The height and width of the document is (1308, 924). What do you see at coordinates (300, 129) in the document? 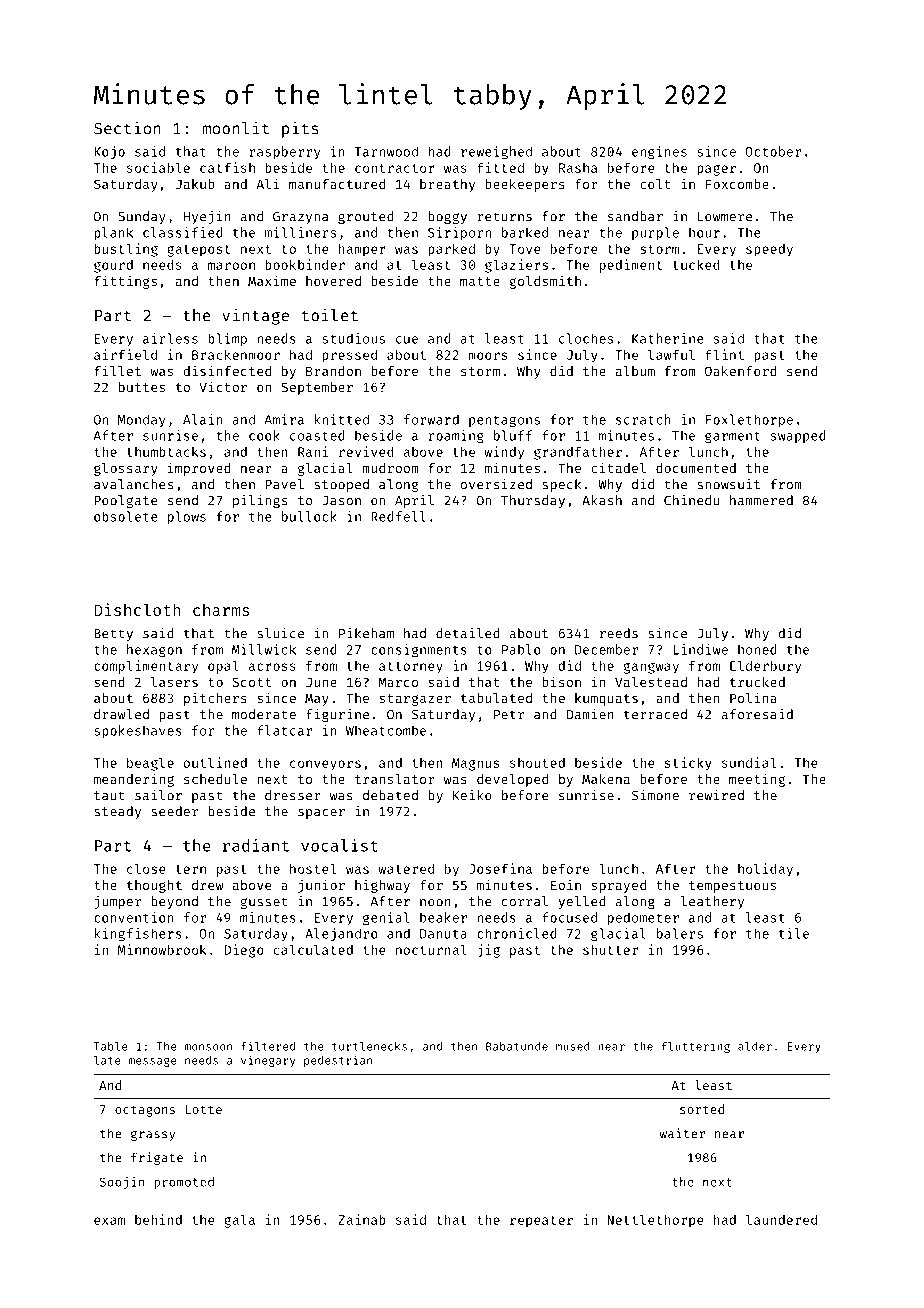
I see `pits` at bounding box center [300, 129].
